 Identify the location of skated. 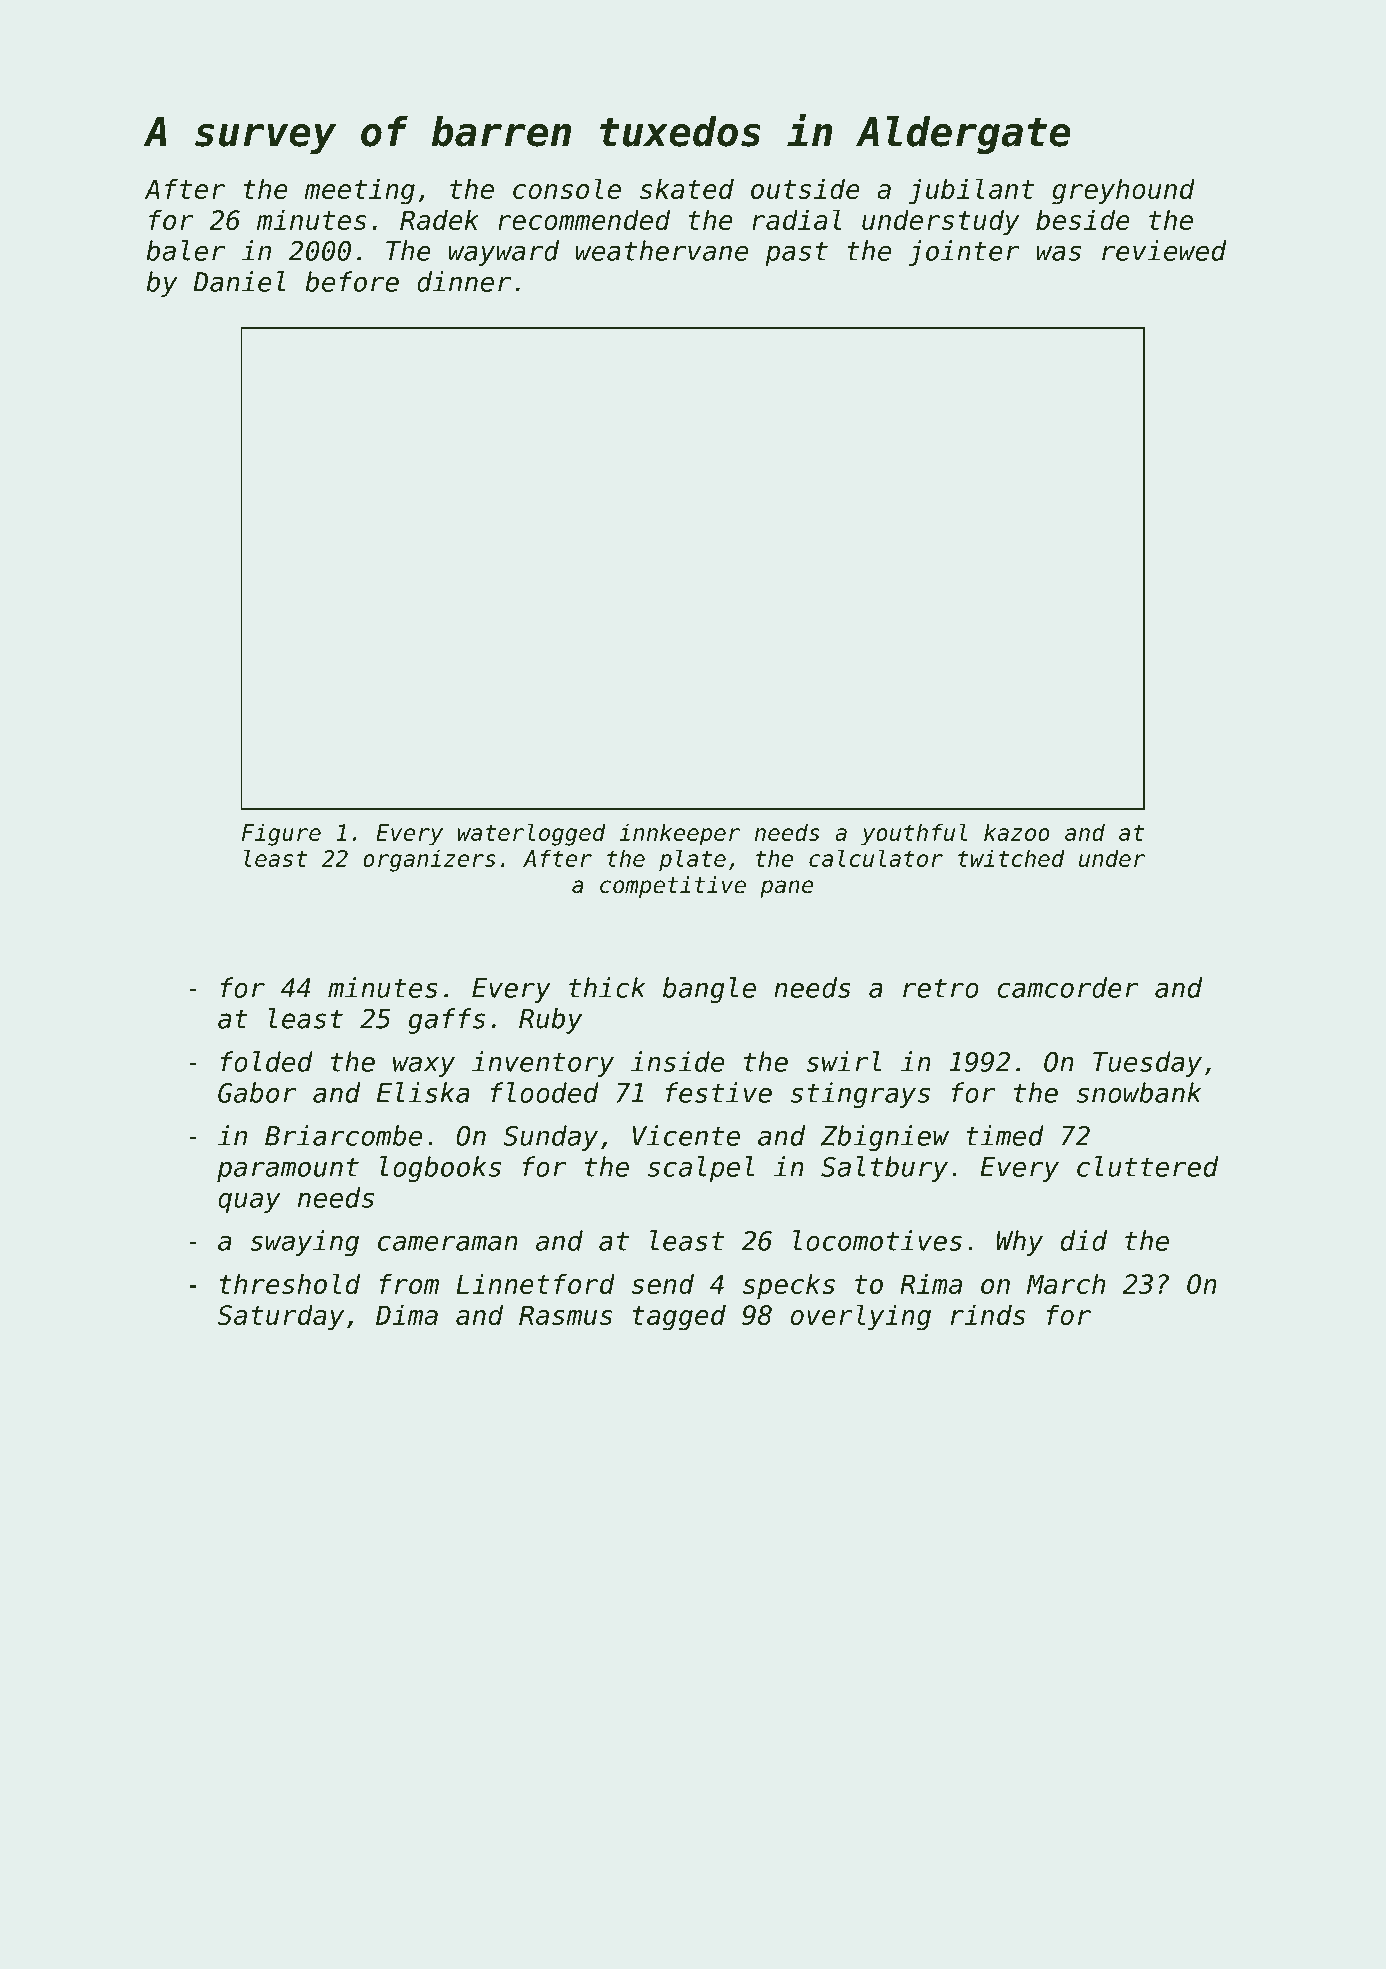
(687, 188).
